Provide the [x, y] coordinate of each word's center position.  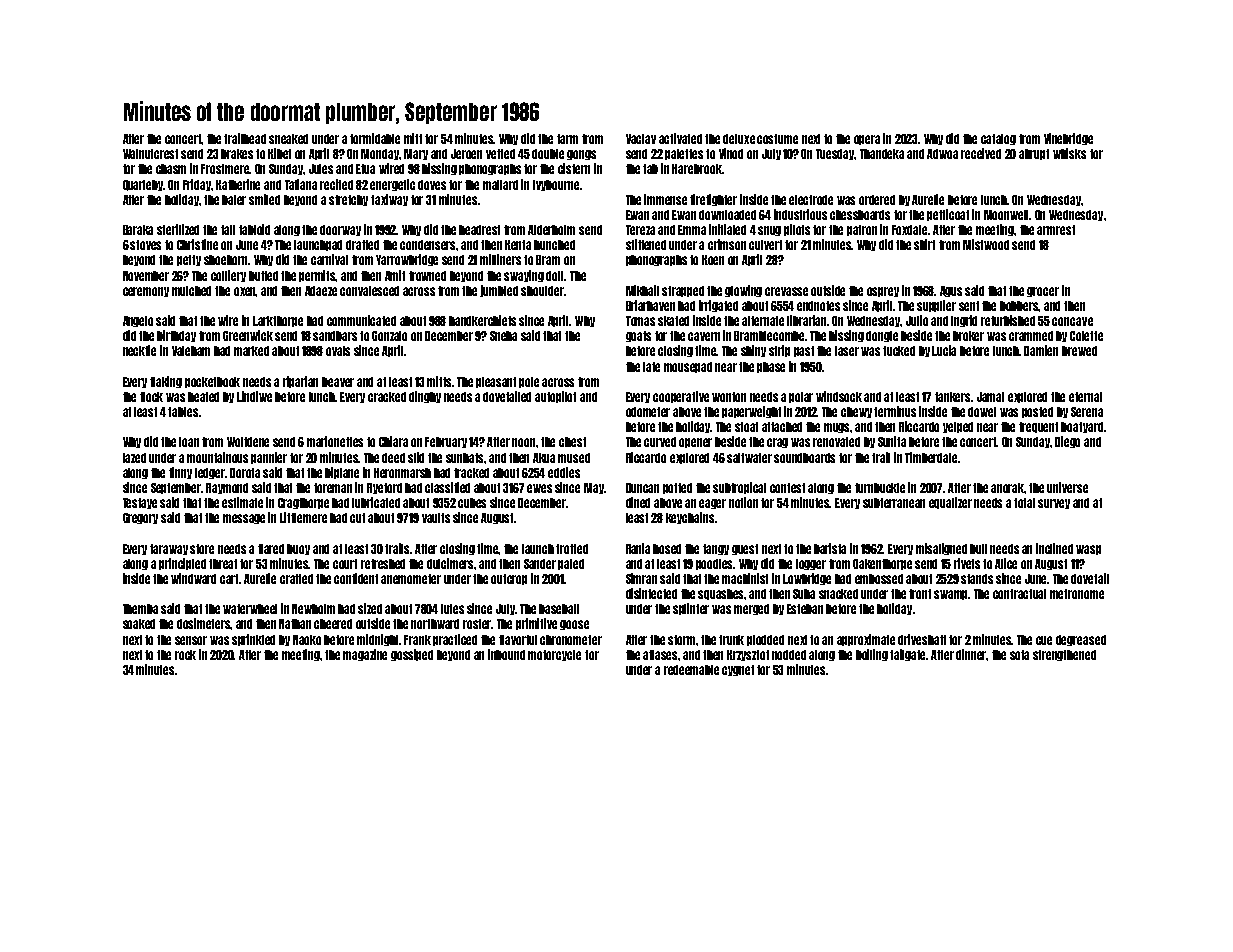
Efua [365, 169]
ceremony [146, 292]
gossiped [412, 655]
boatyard [1082, 427]
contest [787, 488]
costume [777, 139]
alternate [763, 321]
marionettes [335, 441]
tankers [953, 397]
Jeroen [466, 154]
